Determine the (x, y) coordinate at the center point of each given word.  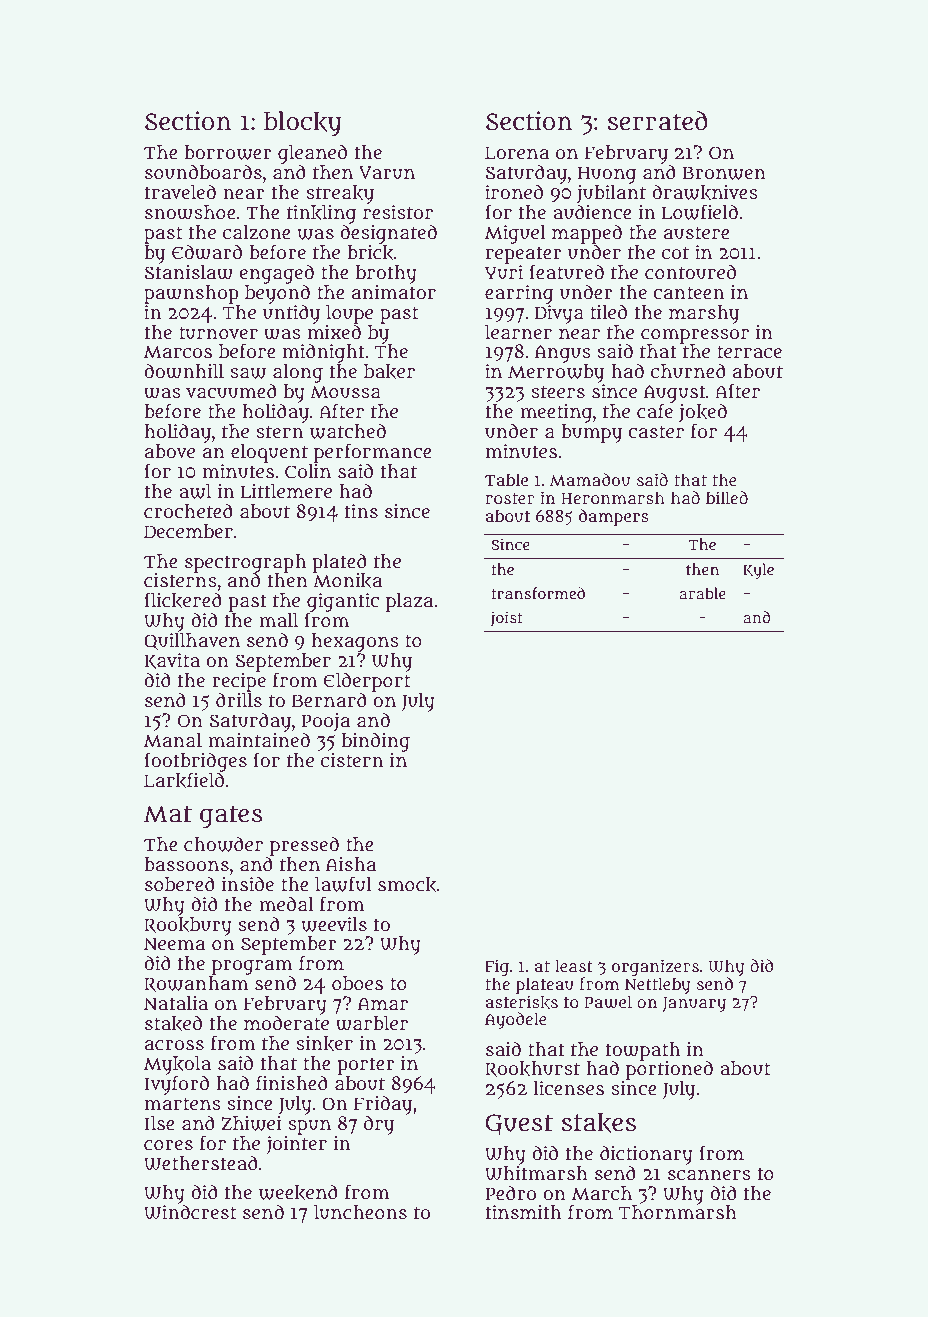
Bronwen (724, 173)
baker (389, 372)
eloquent (269, 453)
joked (703, 413)
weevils (334, 924)
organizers (655, 967)
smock (407, 885)
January (694, 1004)
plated (339, 563)
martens (183, 1104)
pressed (304, 846)
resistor (398, 212)
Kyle (758, 571)
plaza (409, 602)
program (252, 967)
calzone (257, 232)
